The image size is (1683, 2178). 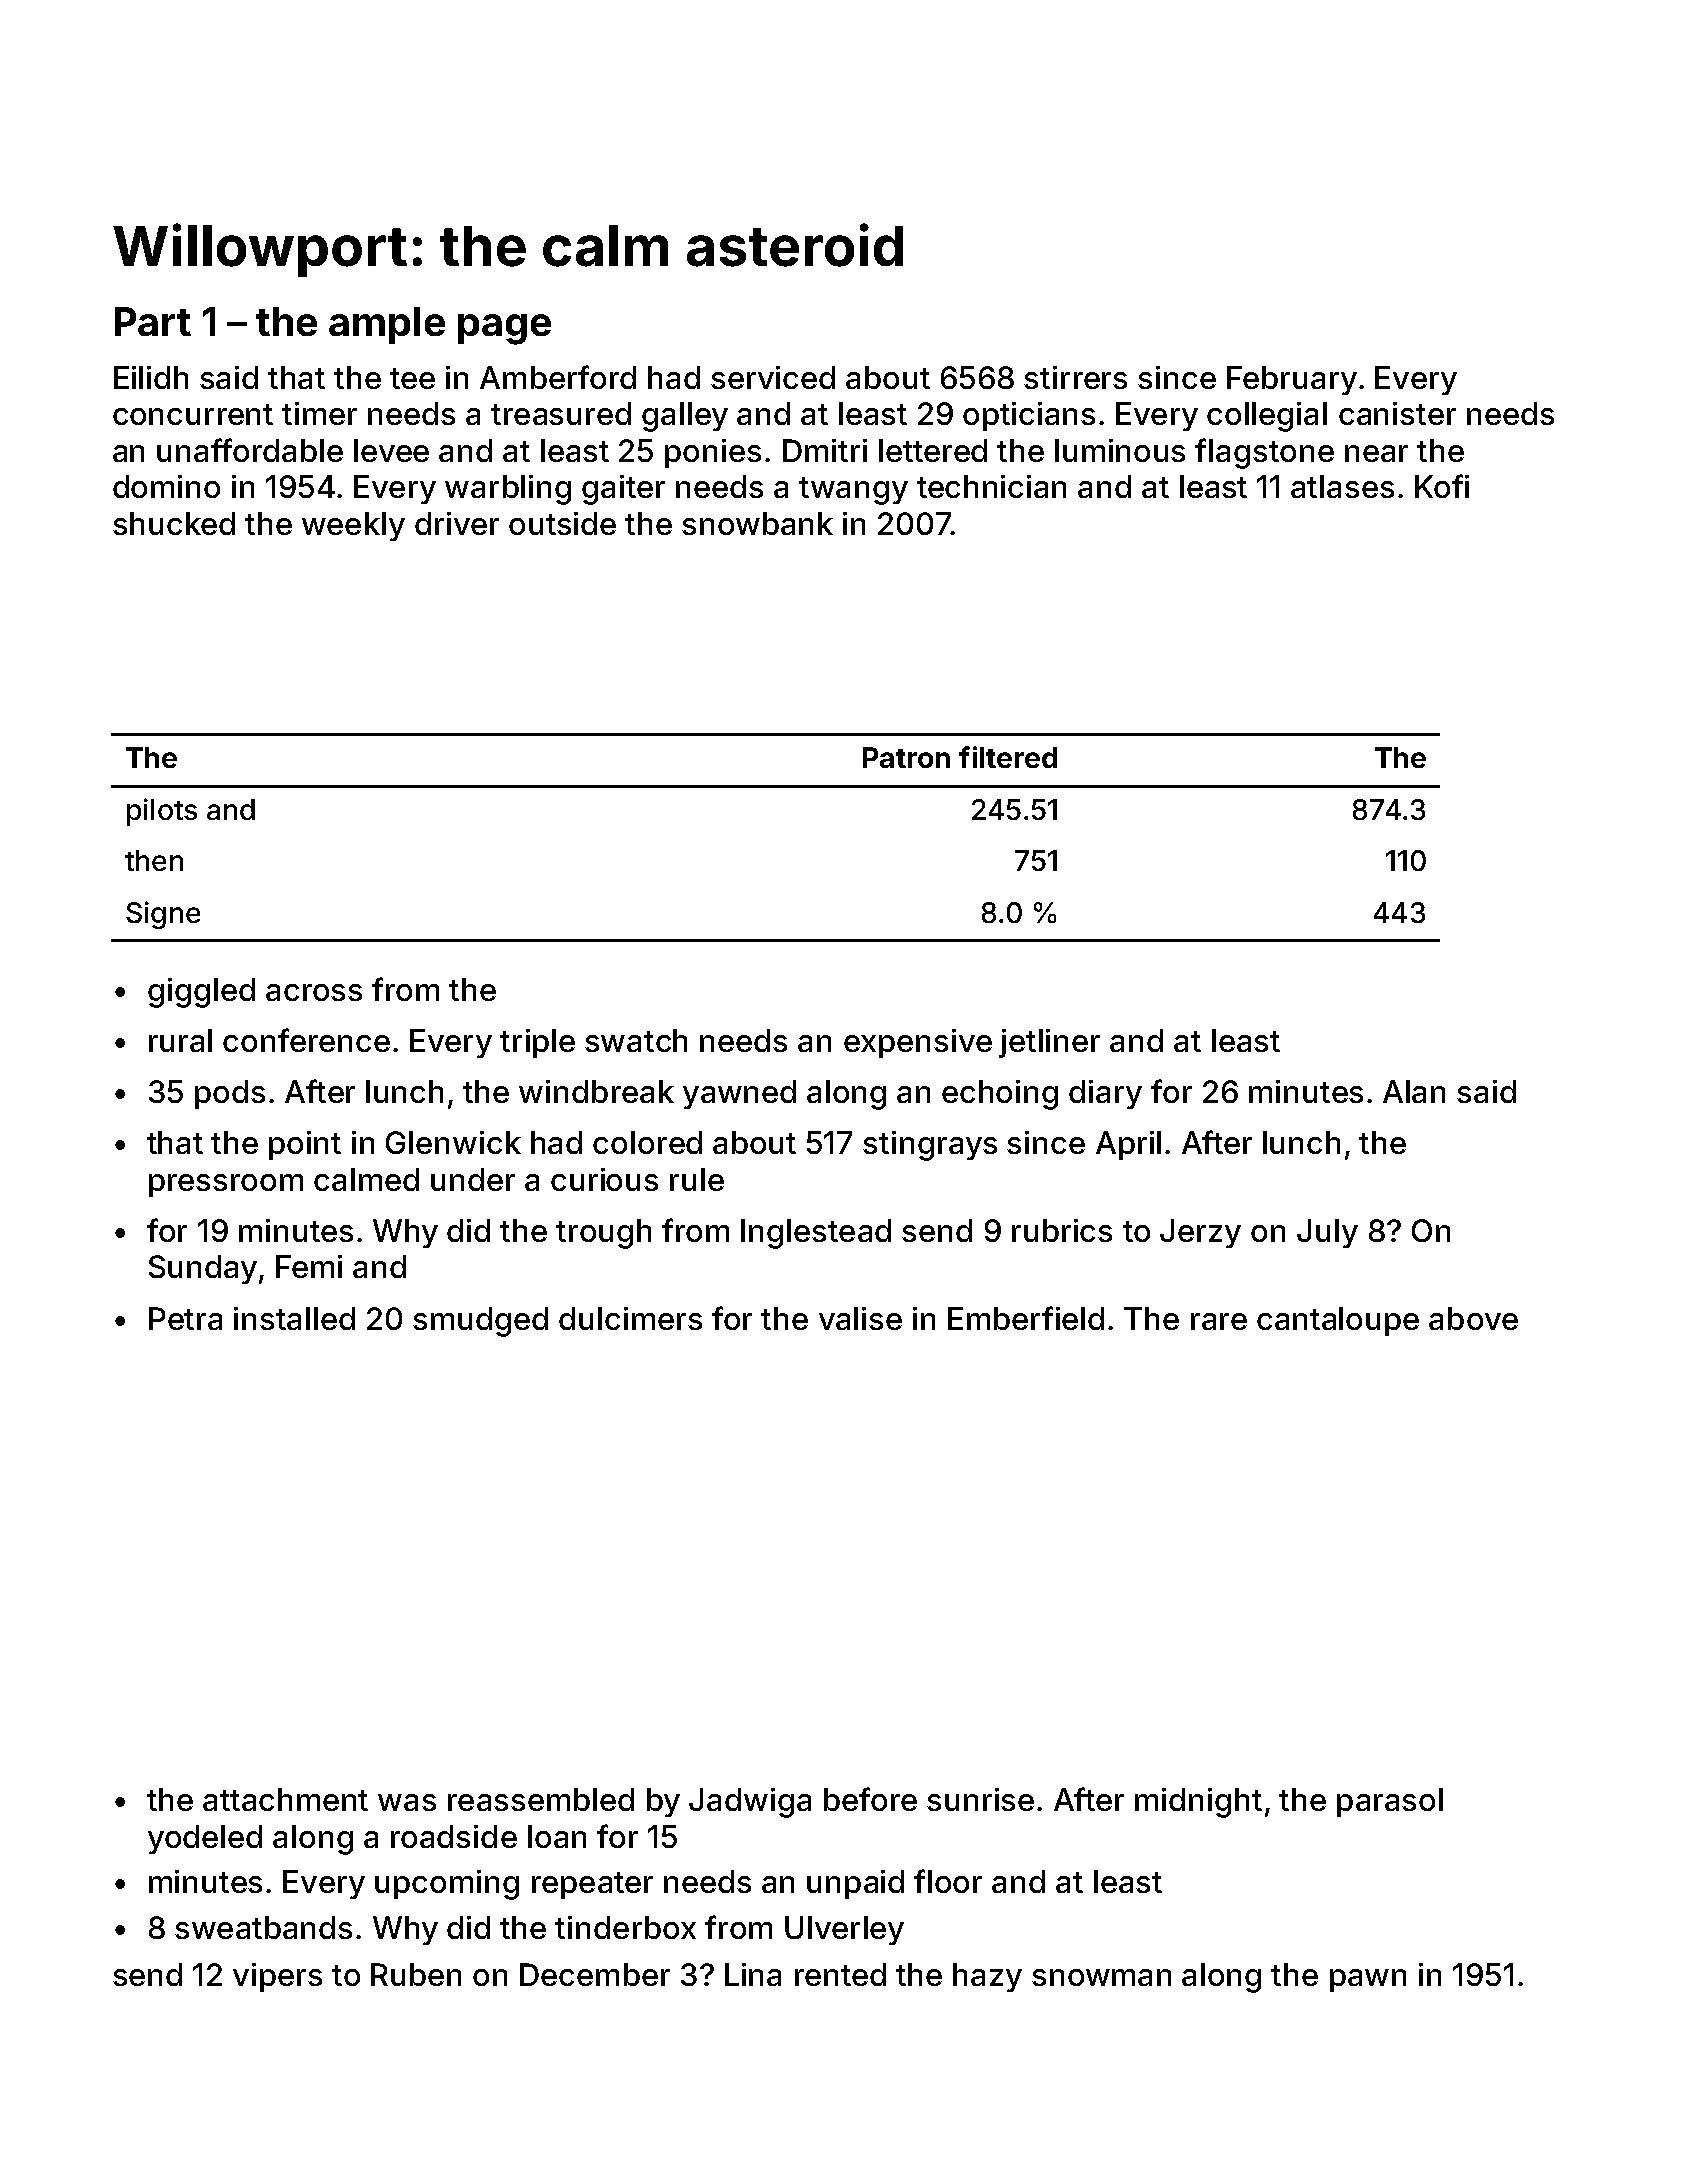 What do you see at coordinates (870, 1799) in the document?
I see `before` at bounding box center [870, 1799].
